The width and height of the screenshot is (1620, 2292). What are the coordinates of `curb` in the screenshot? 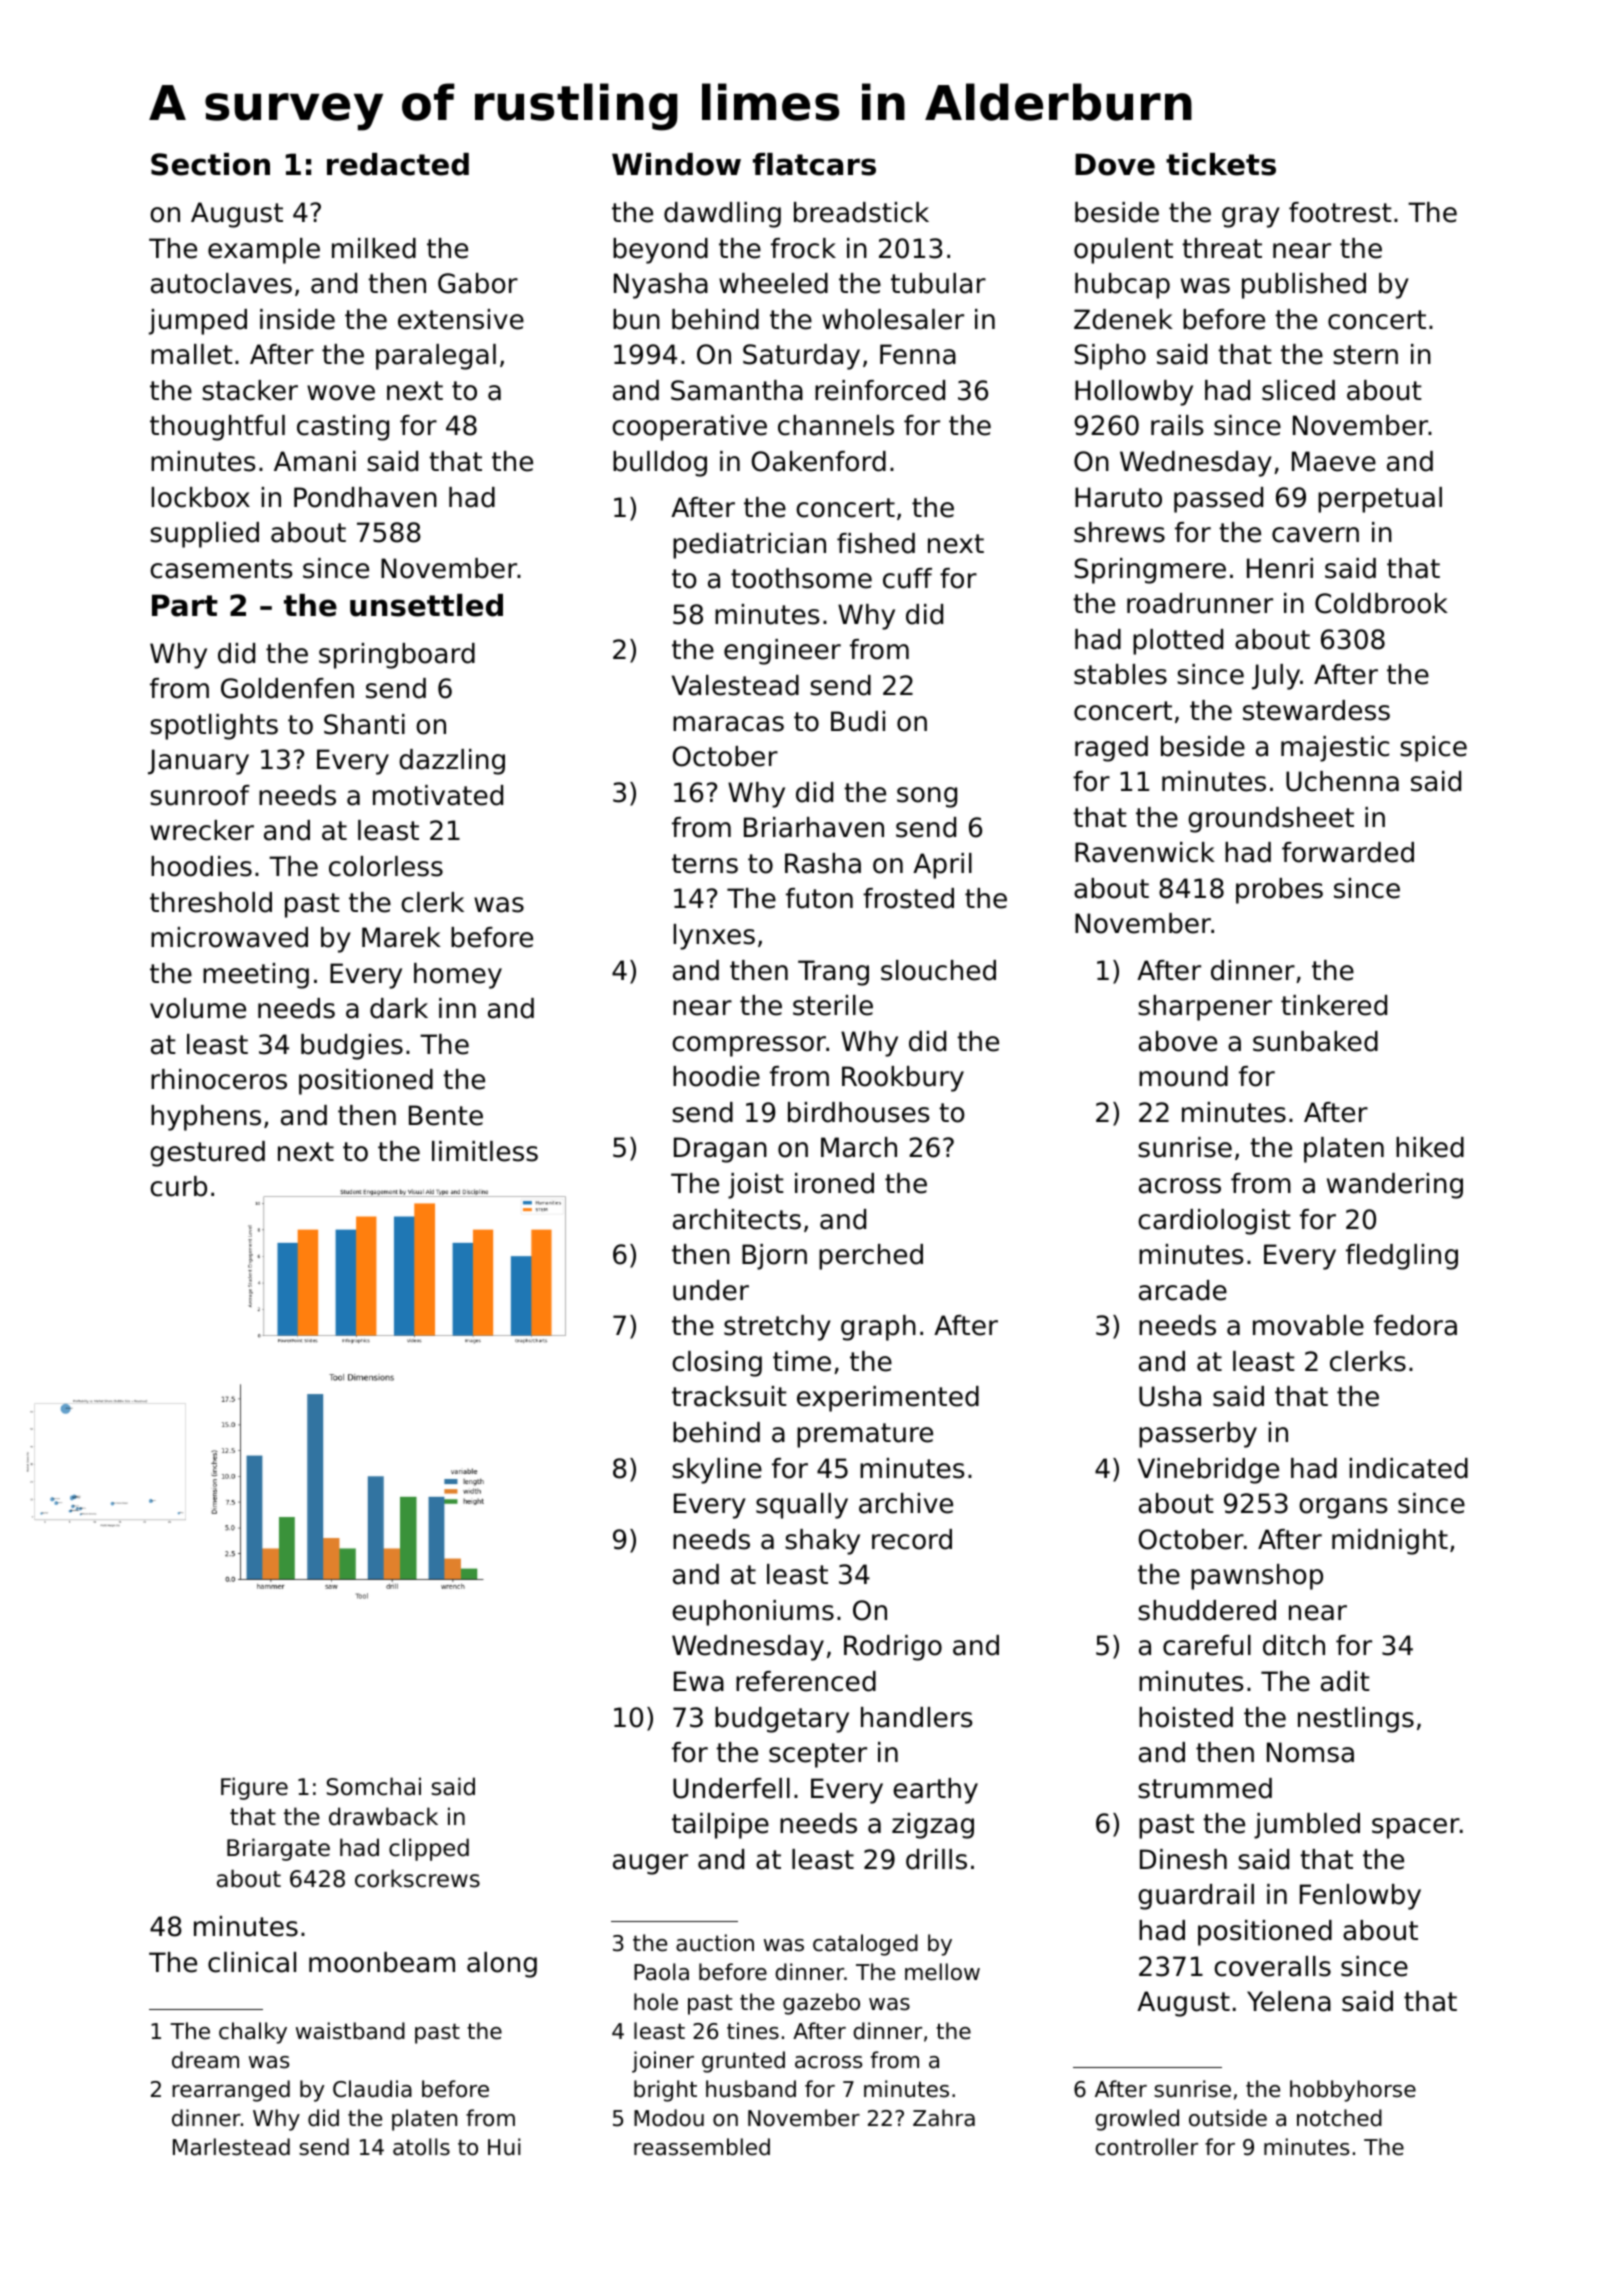 It's located at (178, 1186).
